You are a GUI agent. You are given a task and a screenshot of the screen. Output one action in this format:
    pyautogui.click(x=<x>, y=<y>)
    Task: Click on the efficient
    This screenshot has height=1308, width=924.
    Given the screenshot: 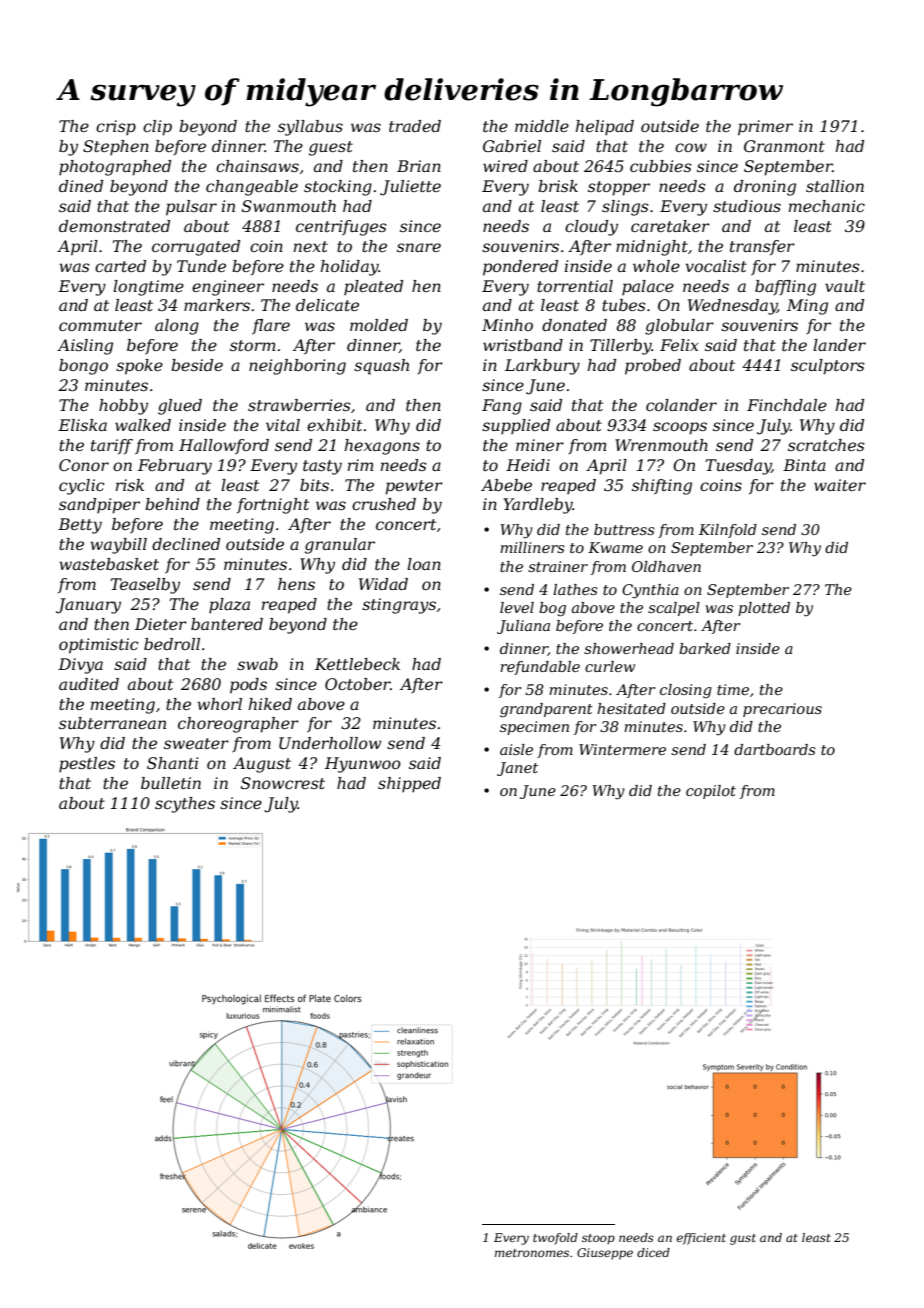 What is the action you would take?
    pyautogui.click(x=701, y=1239)
